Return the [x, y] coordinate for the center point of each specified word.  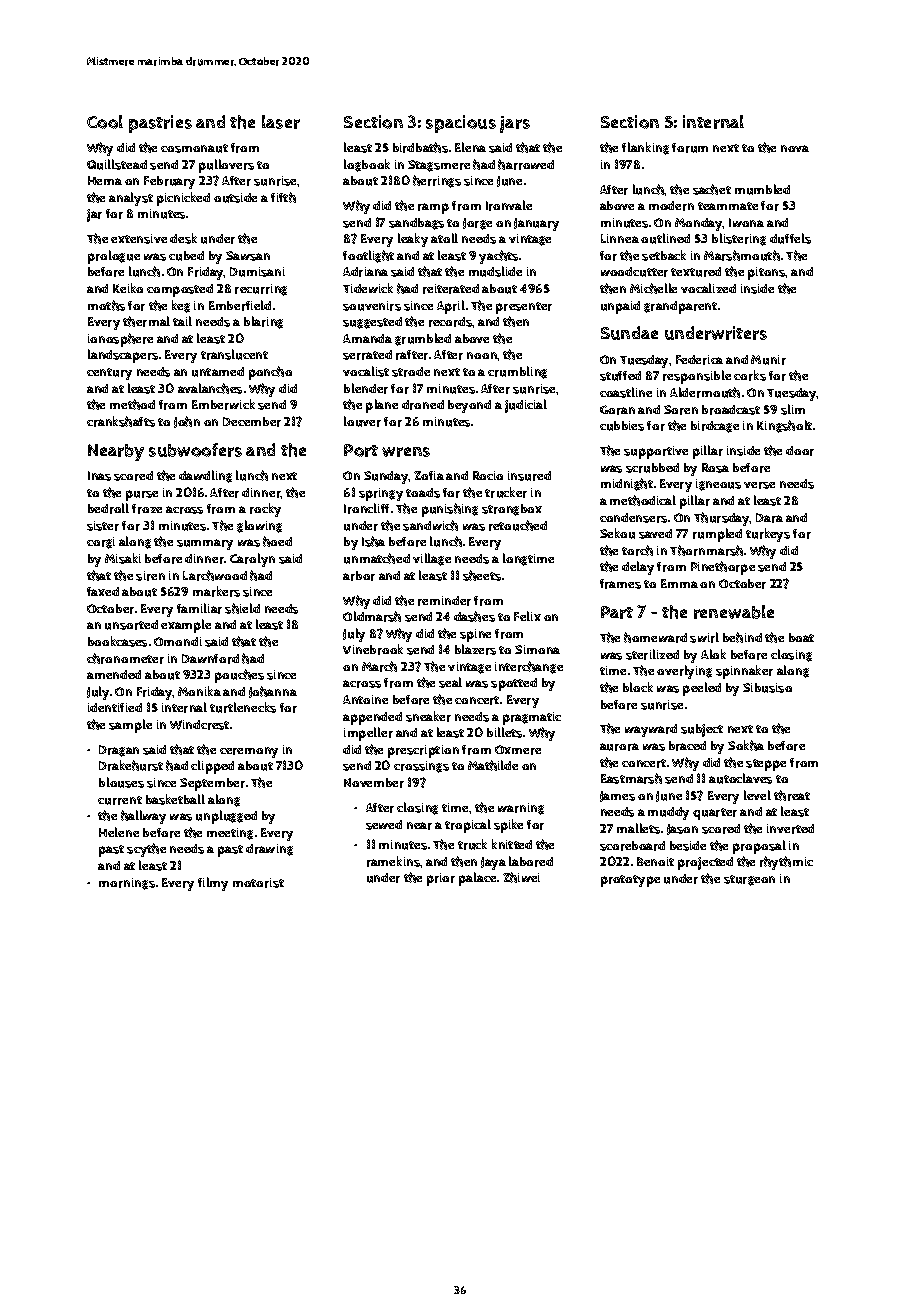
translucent [234, 354]
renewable [734, 612]
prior [441, 879]
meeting [230, 834]
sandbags [416, 224]
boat [801, 637]
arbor [359, 576]
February [169, 182]
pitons [767, 273]
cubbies [622, 426]
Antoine [365, 699]
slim [793, 409]
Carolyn [252, 560]
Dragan [119, 751]
